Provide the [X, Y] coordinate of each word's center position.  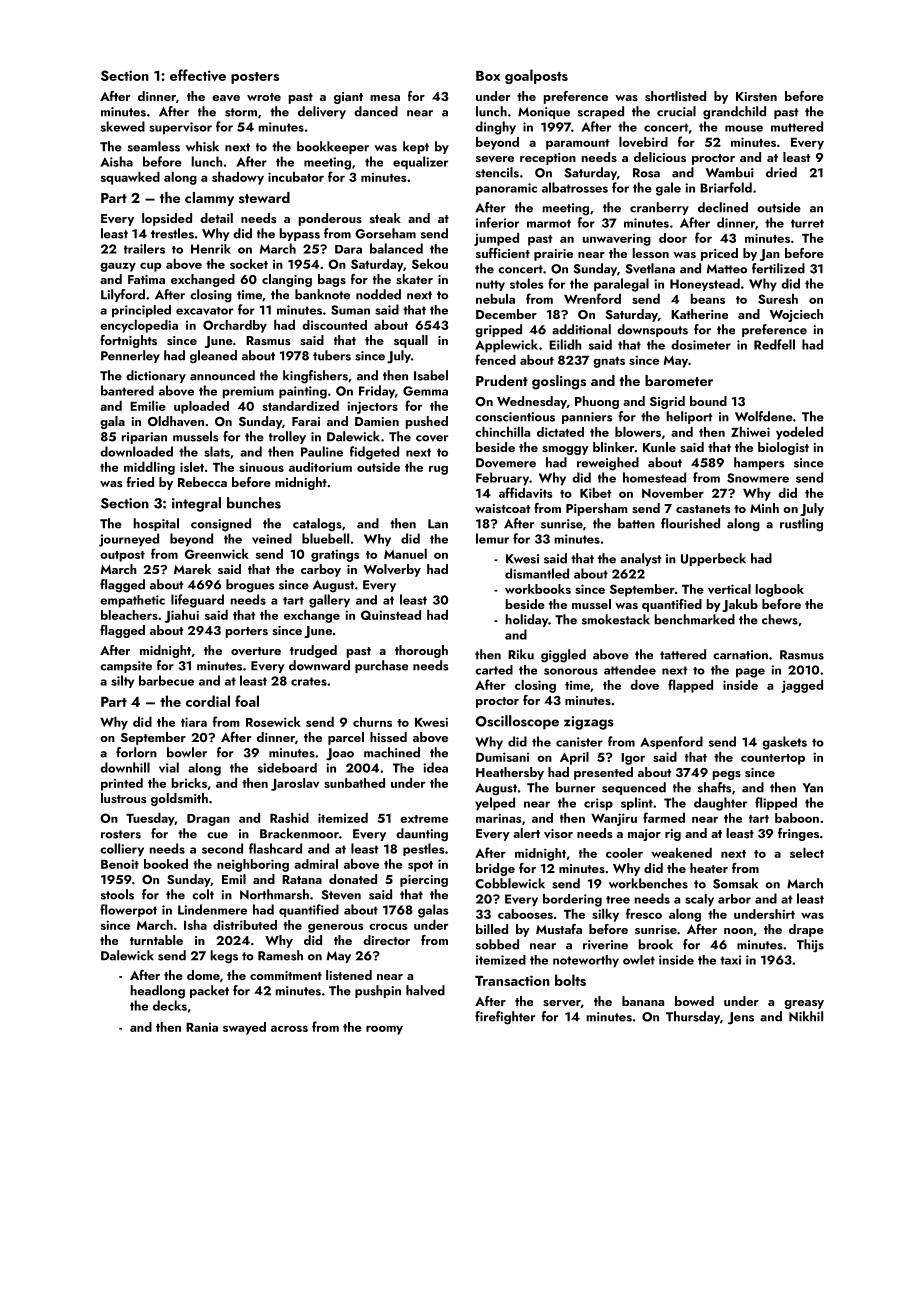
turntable [156, 940]
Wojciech [796, 315]
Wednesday [532, 402]
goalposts [536, 76]
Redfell [774, 344]
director [386, 940]
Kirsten [756, 96]
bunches [254, 503]
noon [738, 931]
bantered [127, 390]
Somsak [735, 883]
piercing [424, 881]
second [222, 848]
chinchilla [502, 431]
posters [255, 78]
